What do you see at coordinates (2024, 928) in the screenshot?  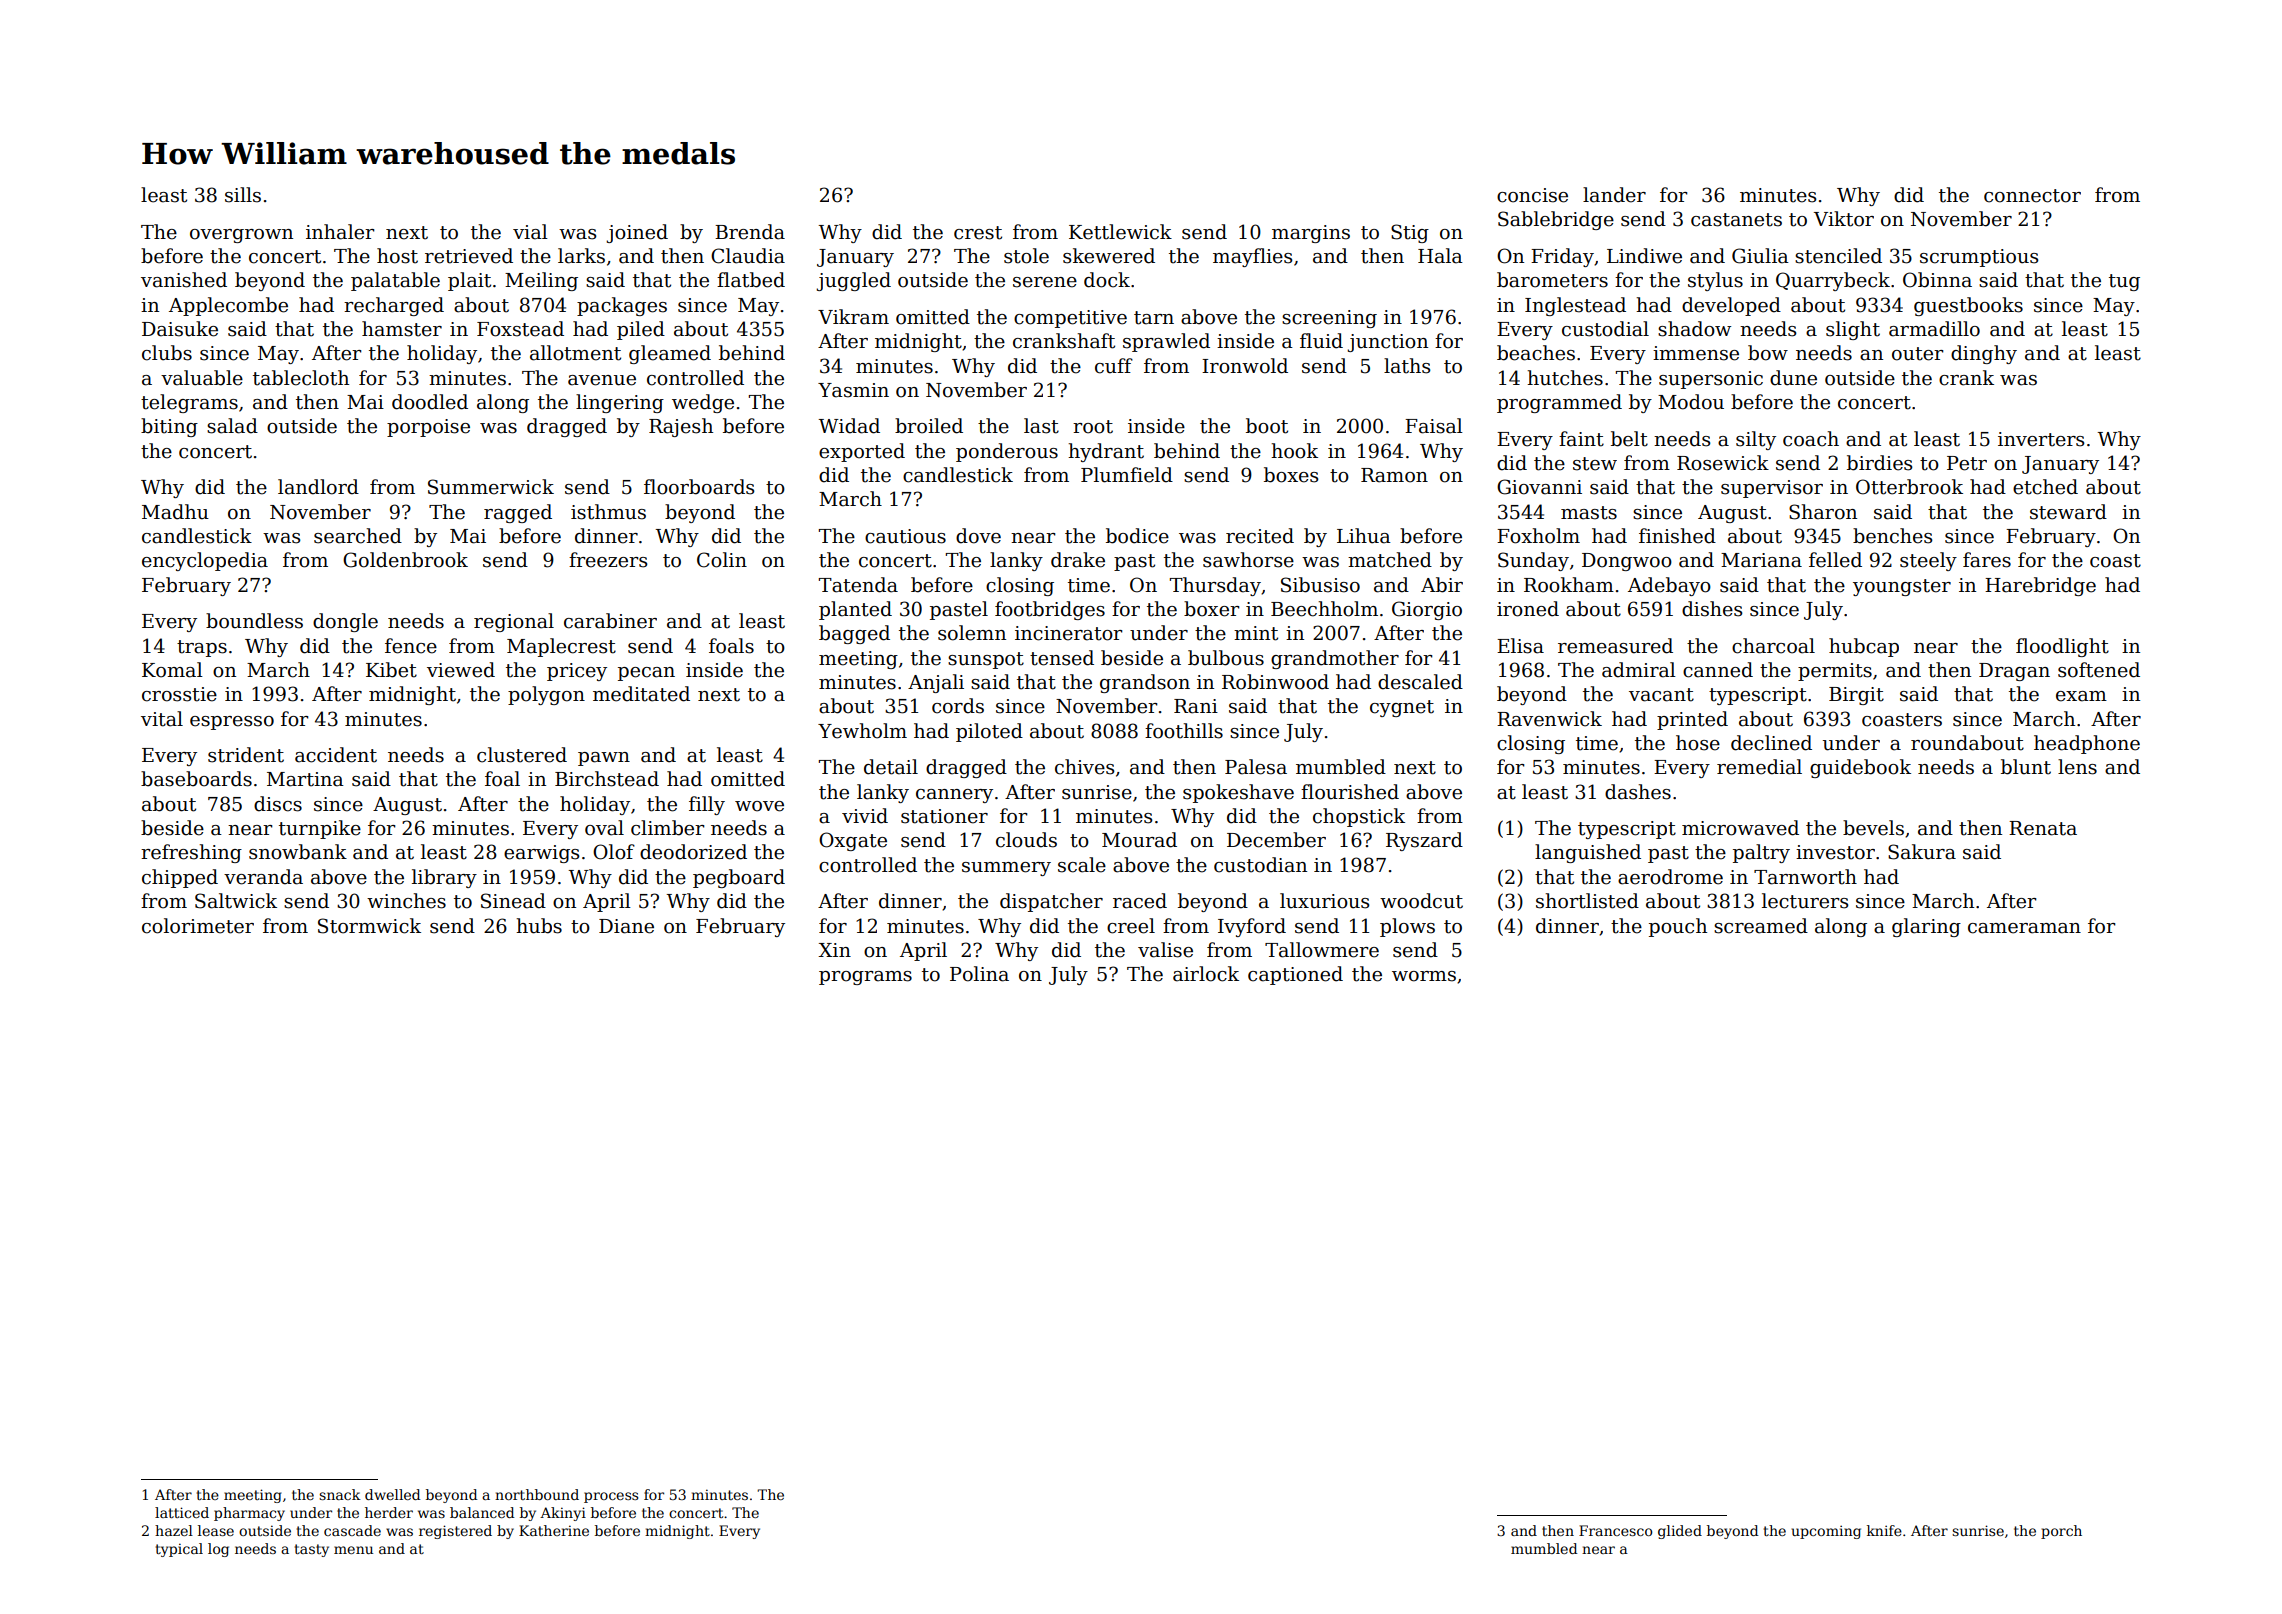 I see `cameraman` at bounding box center [2024, 928].
